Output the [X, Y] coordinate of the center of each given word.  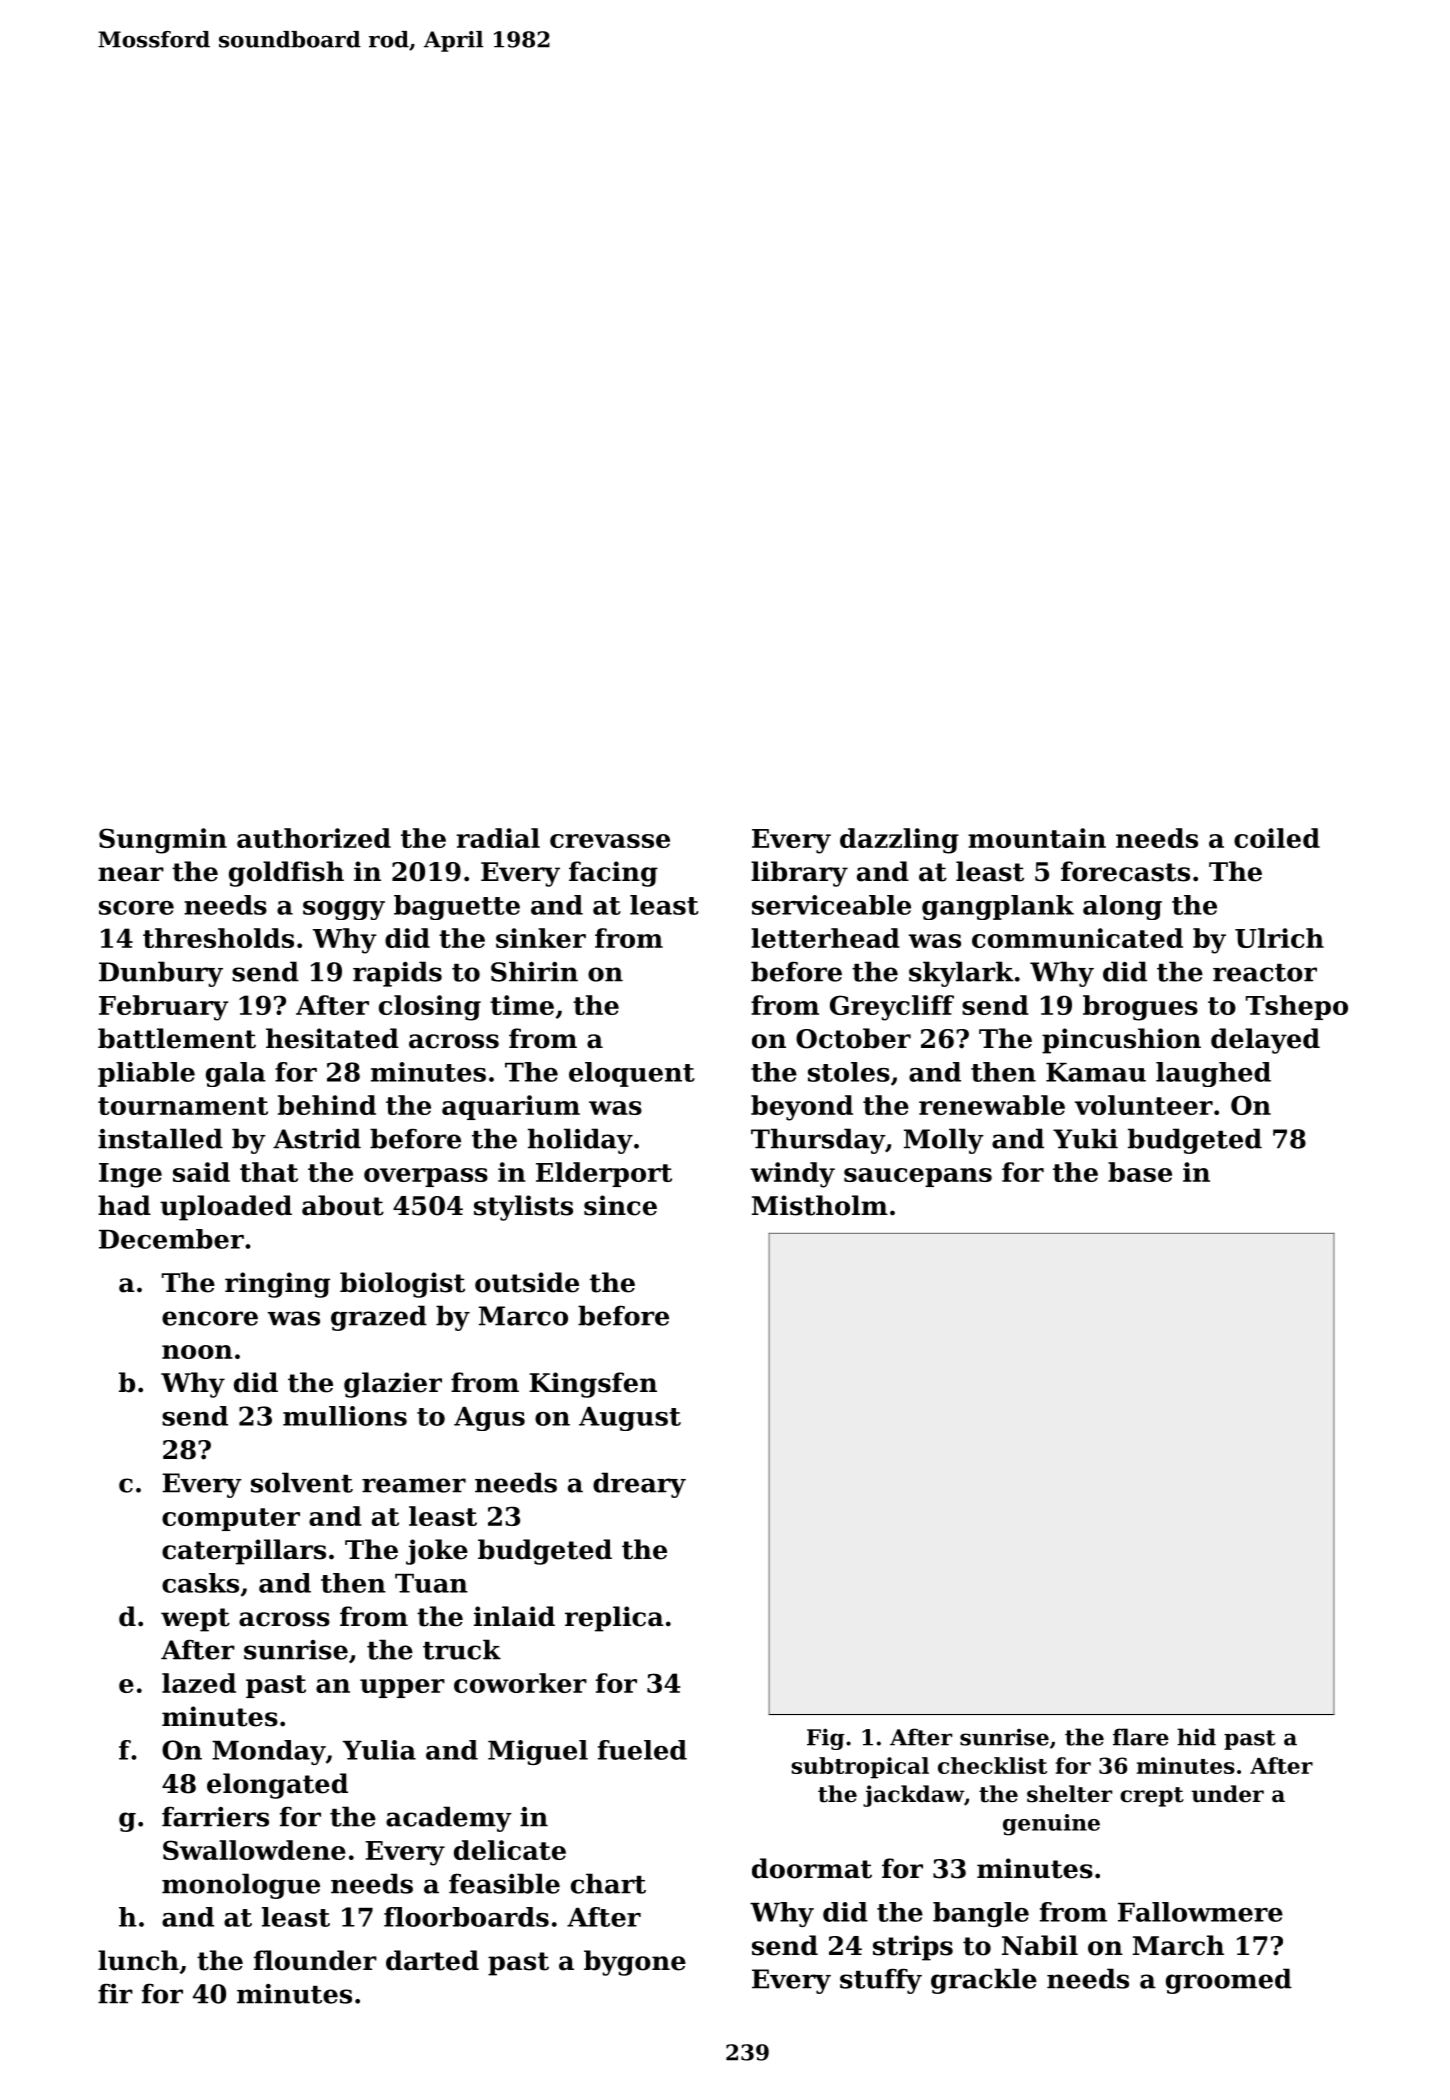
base [1140, 1172]
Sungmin [163, 841]
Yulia [379, 1750]
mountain [1037, 838]
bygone [635, 1963]
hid [1196, 1737]
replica [614, 1619]
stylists [523, 1208]
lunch [138, 1960]
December [171, 1239]
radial [498, 838]
